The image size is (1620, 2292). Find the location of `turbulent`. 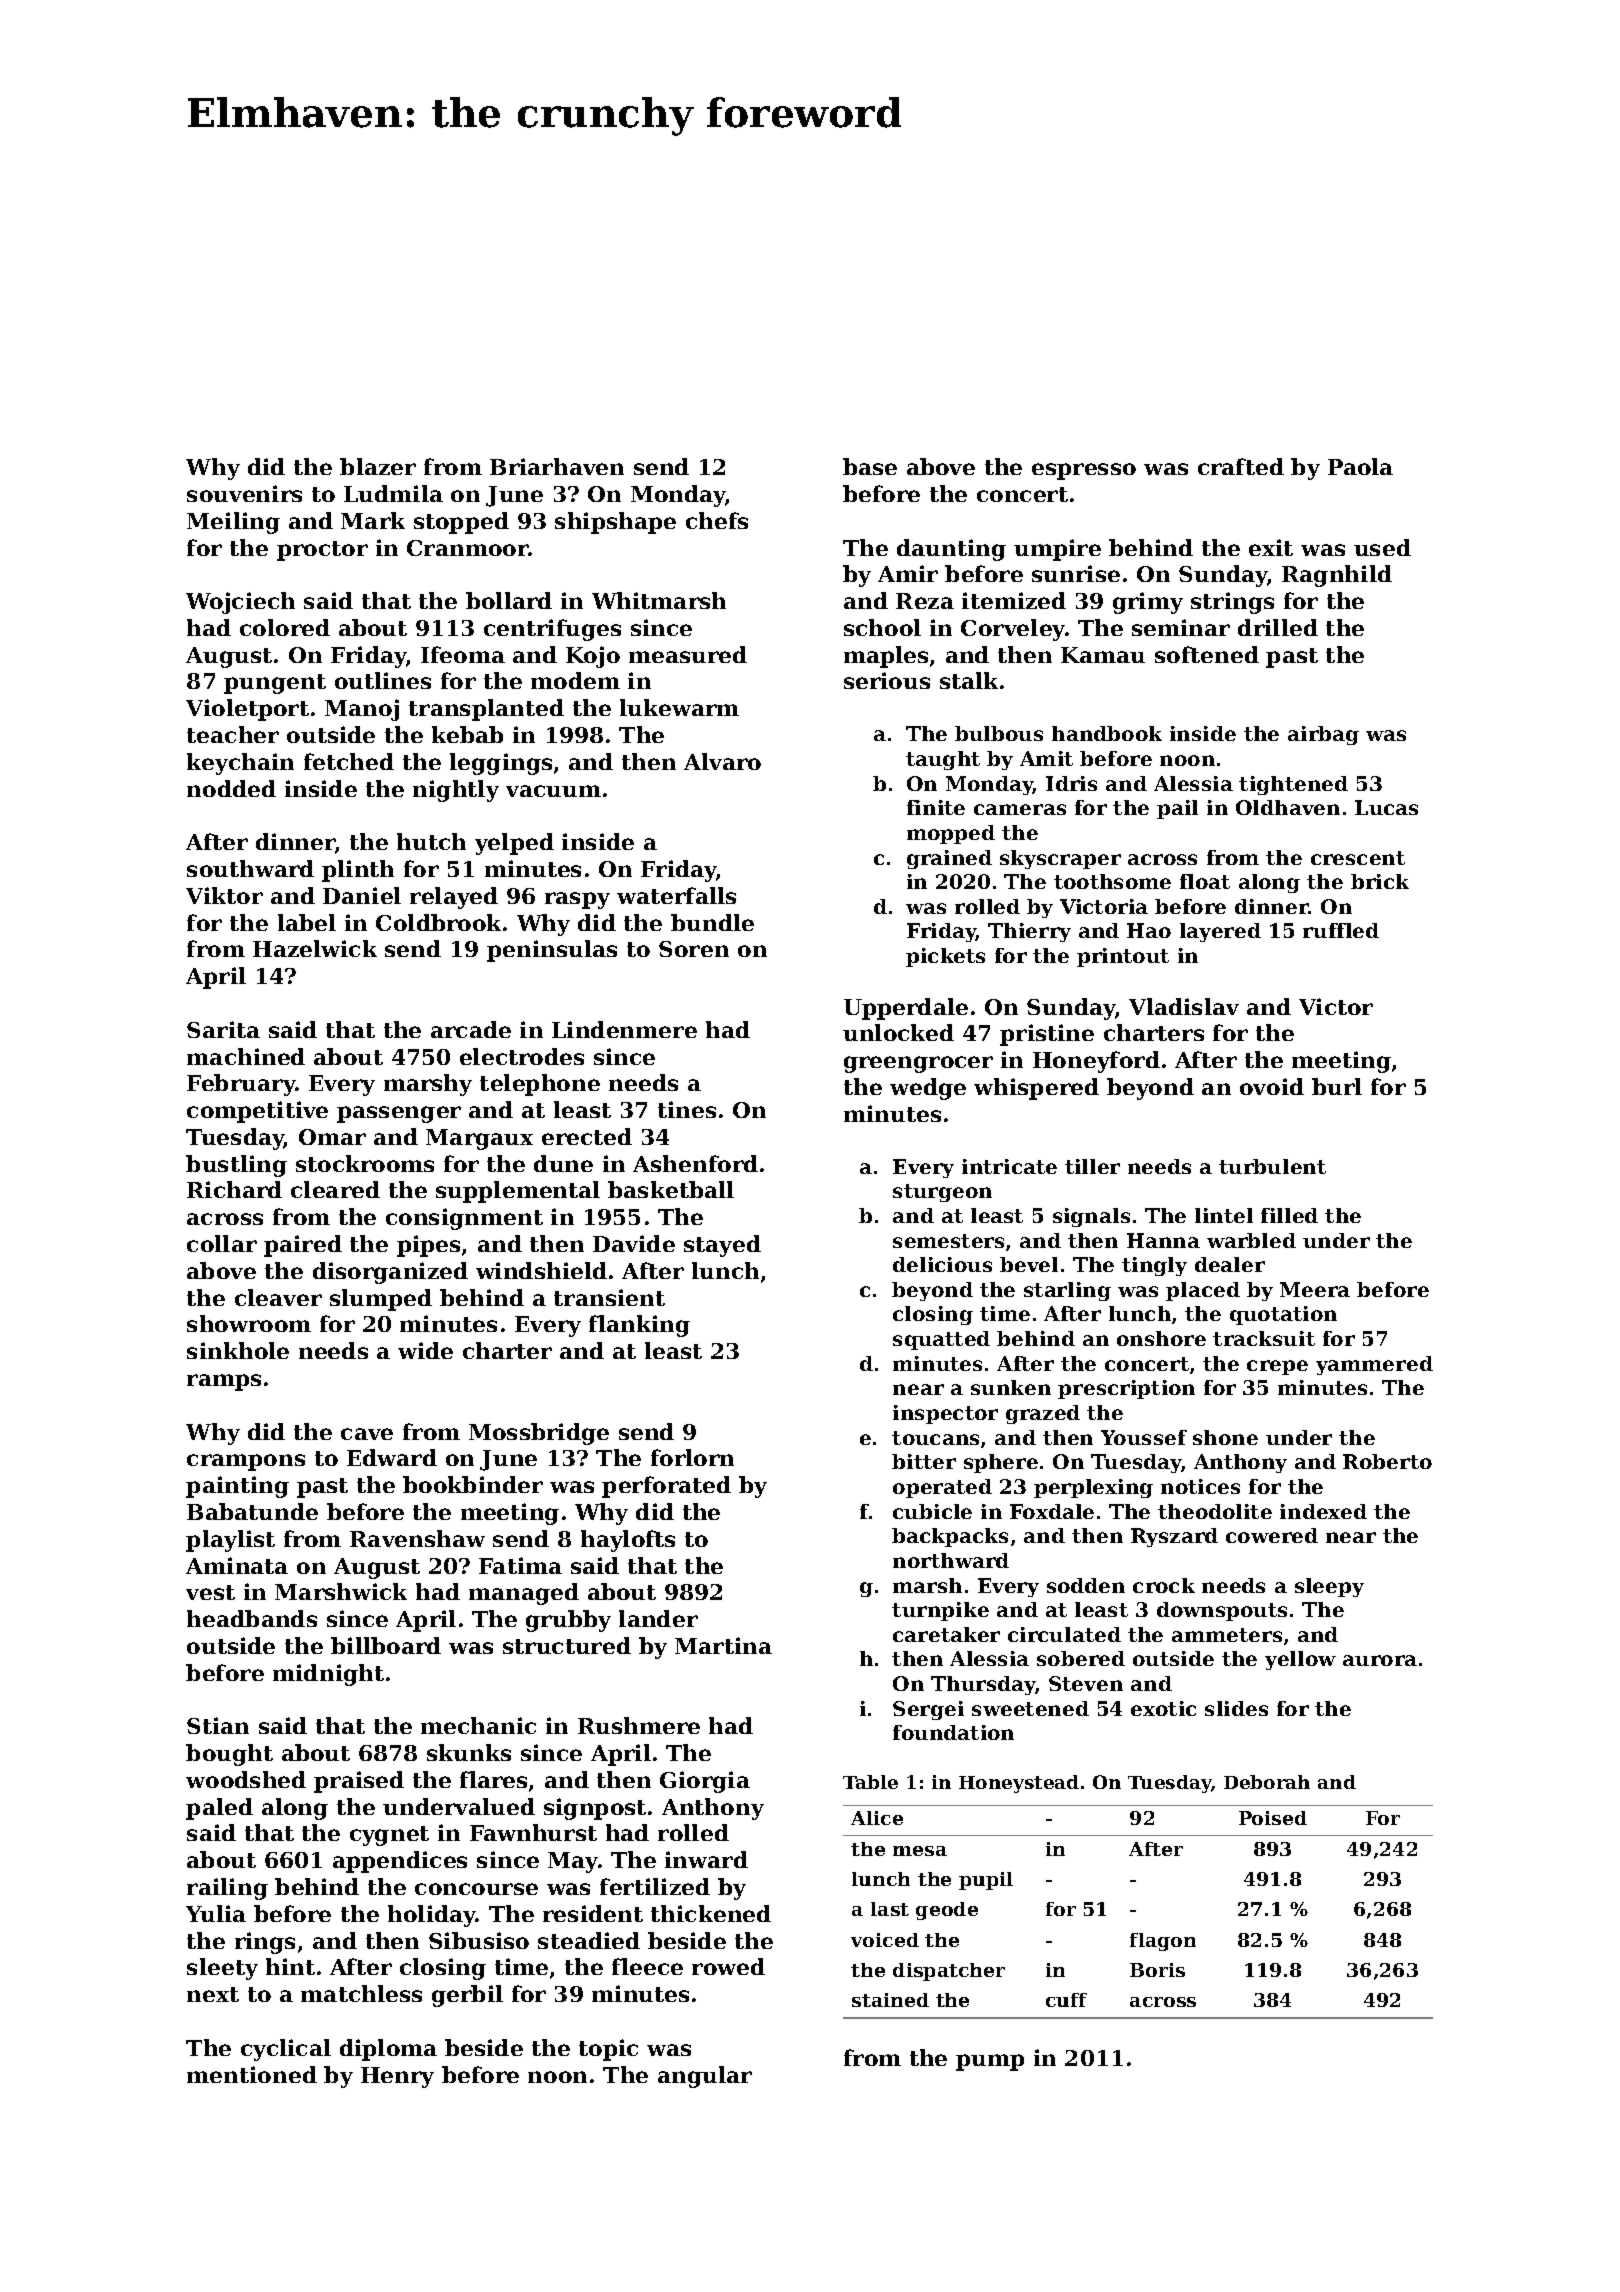

turbulent is located at coordinates (1272, 1166).
